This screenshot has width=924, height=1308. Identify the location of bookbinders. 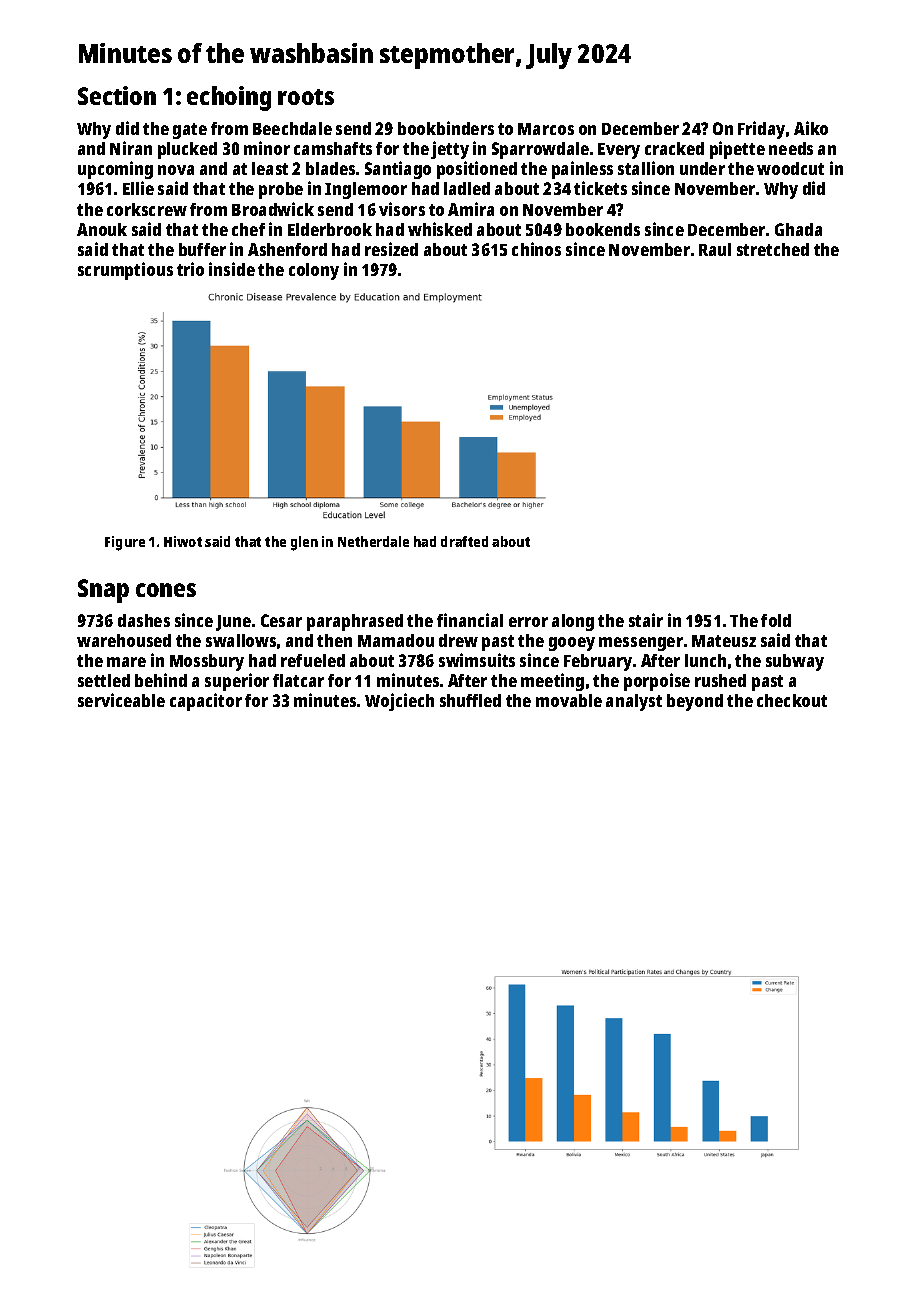
(446, 128).
